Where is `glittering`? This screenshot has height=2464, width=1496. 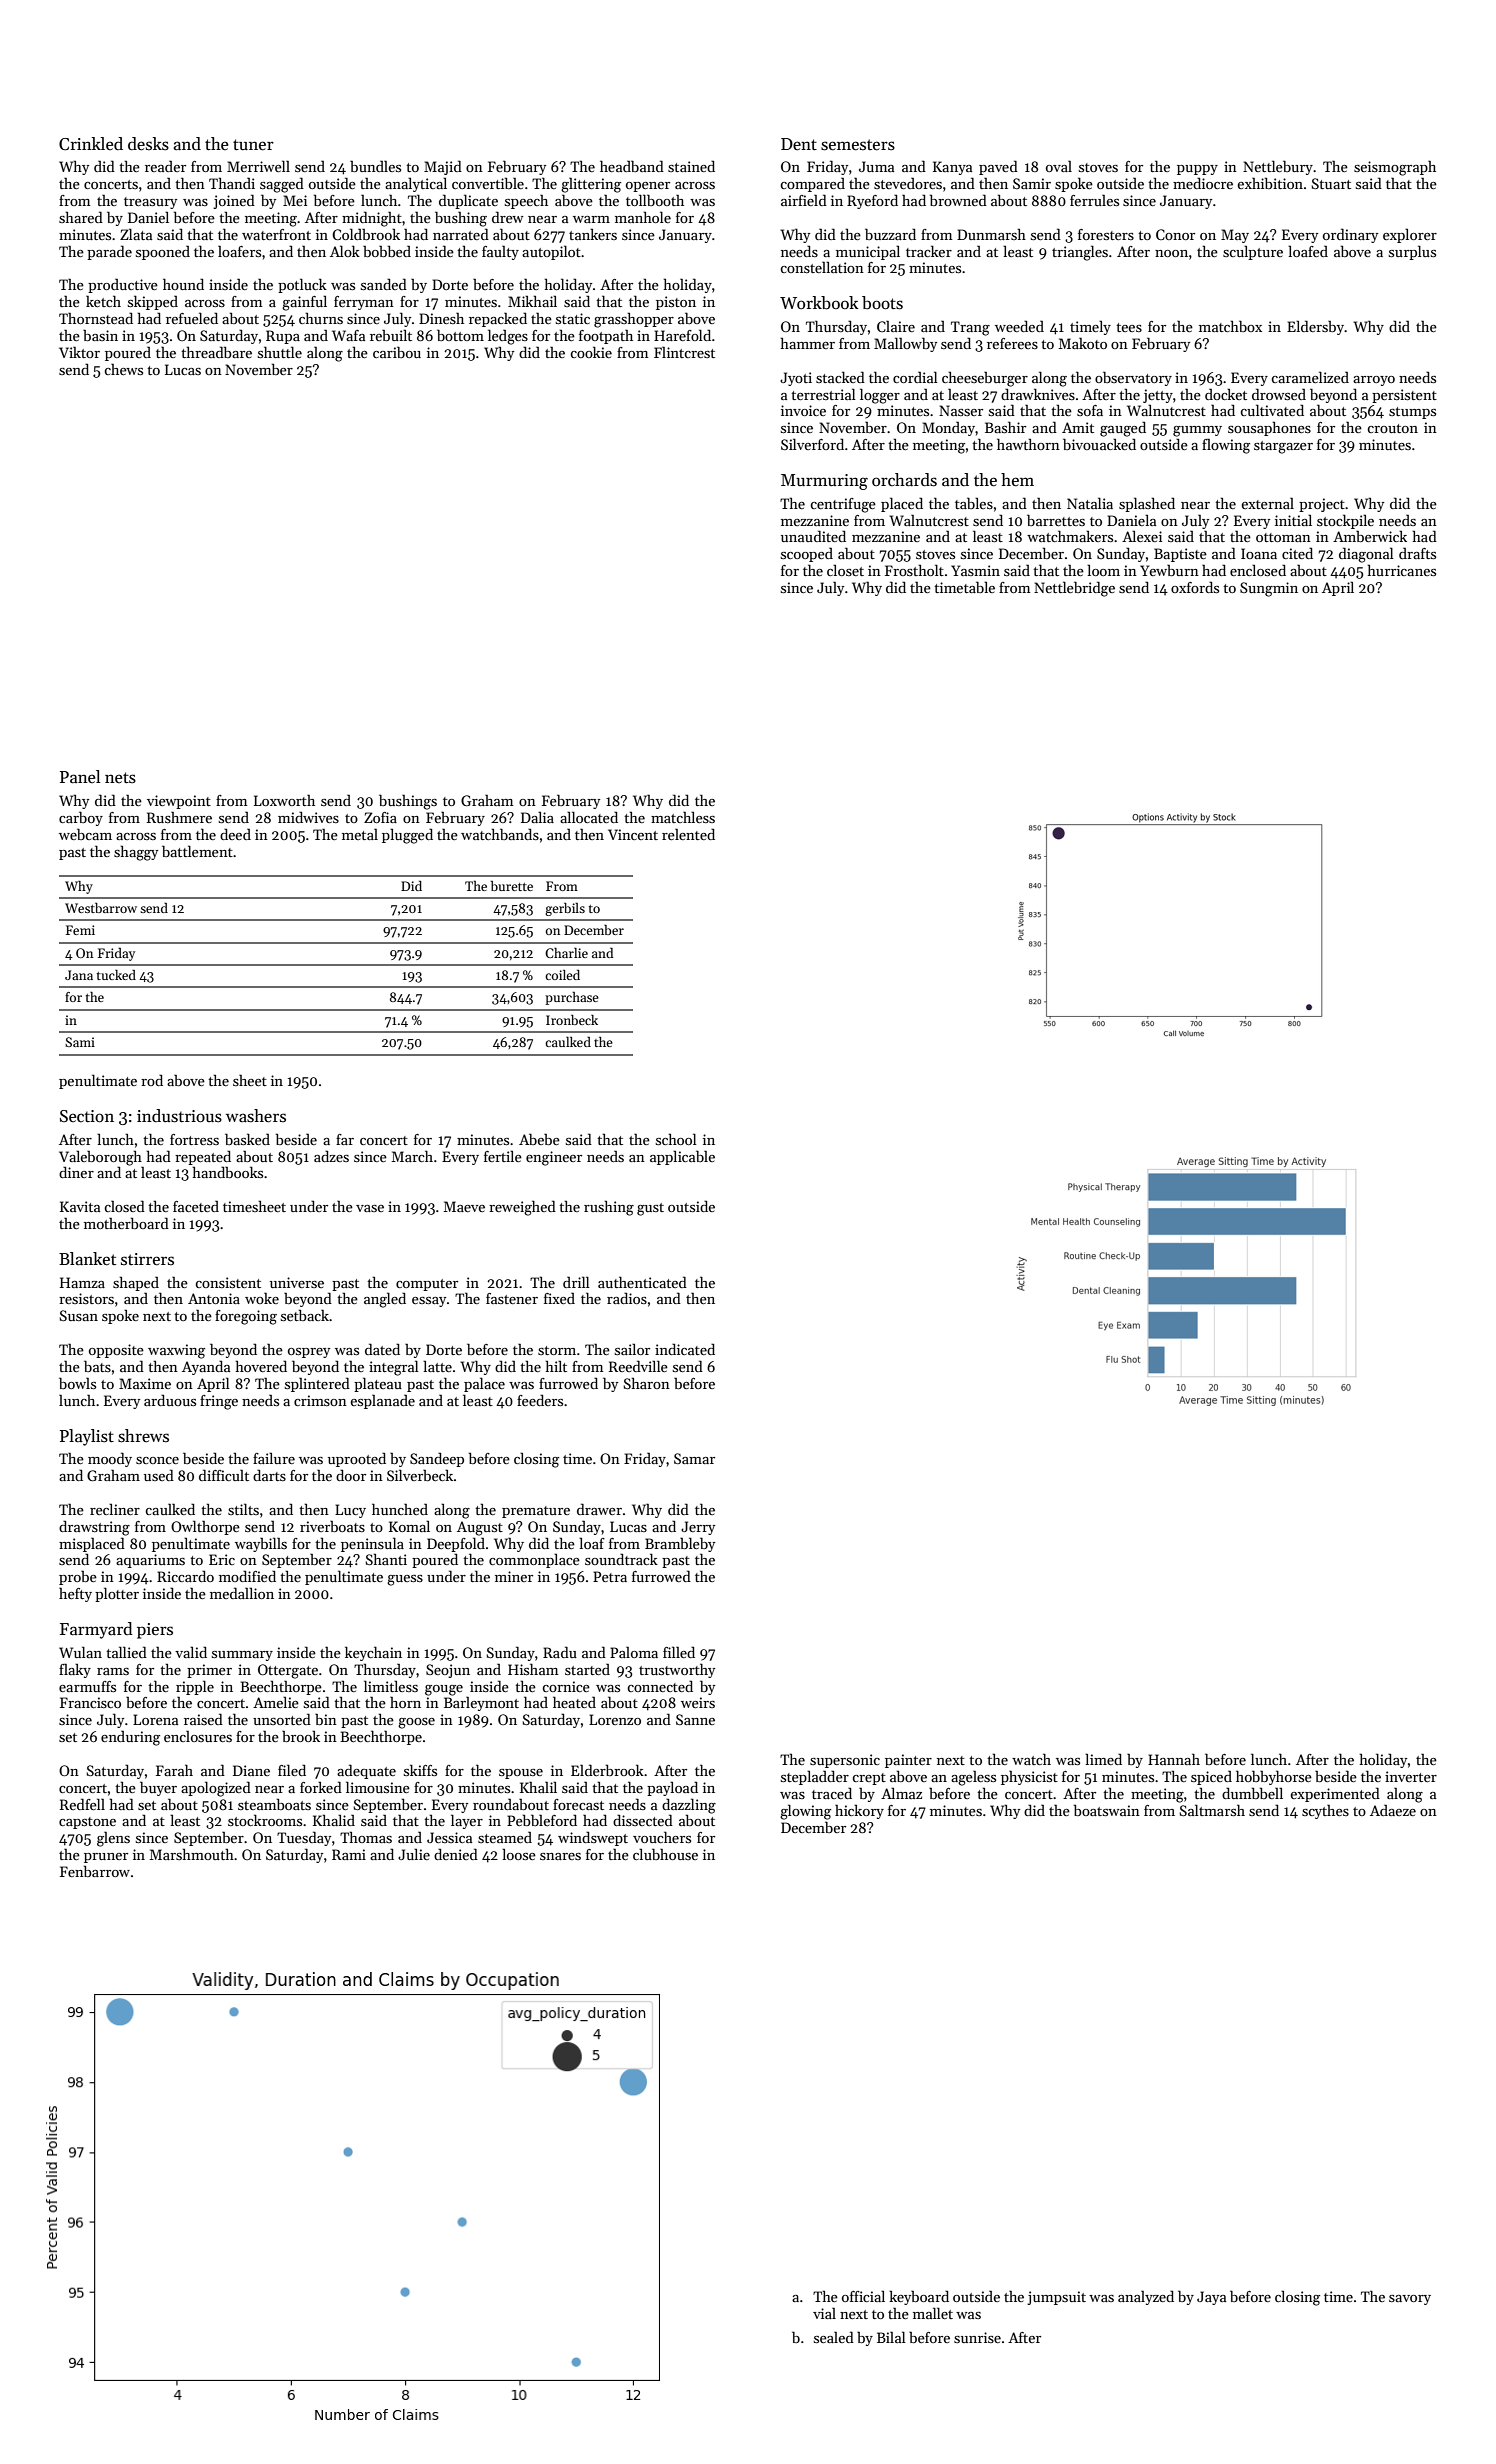
glittering is located at coordinates (591, 185).
